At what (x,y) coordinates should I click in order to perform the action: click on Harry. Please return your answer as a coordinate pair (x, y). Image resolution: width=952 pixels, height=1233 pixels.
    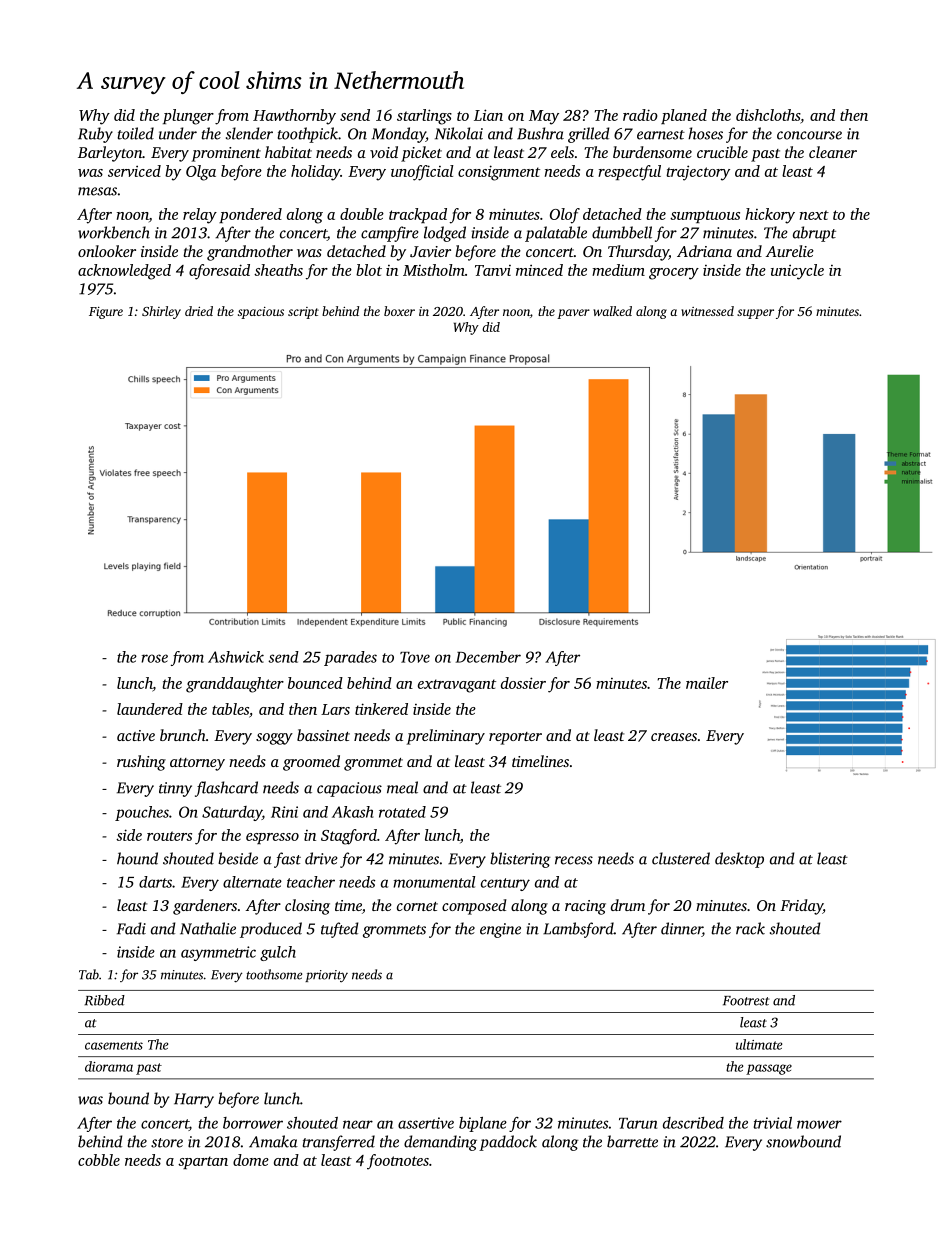
    Looking at the image, I should click on (194, 1100).
